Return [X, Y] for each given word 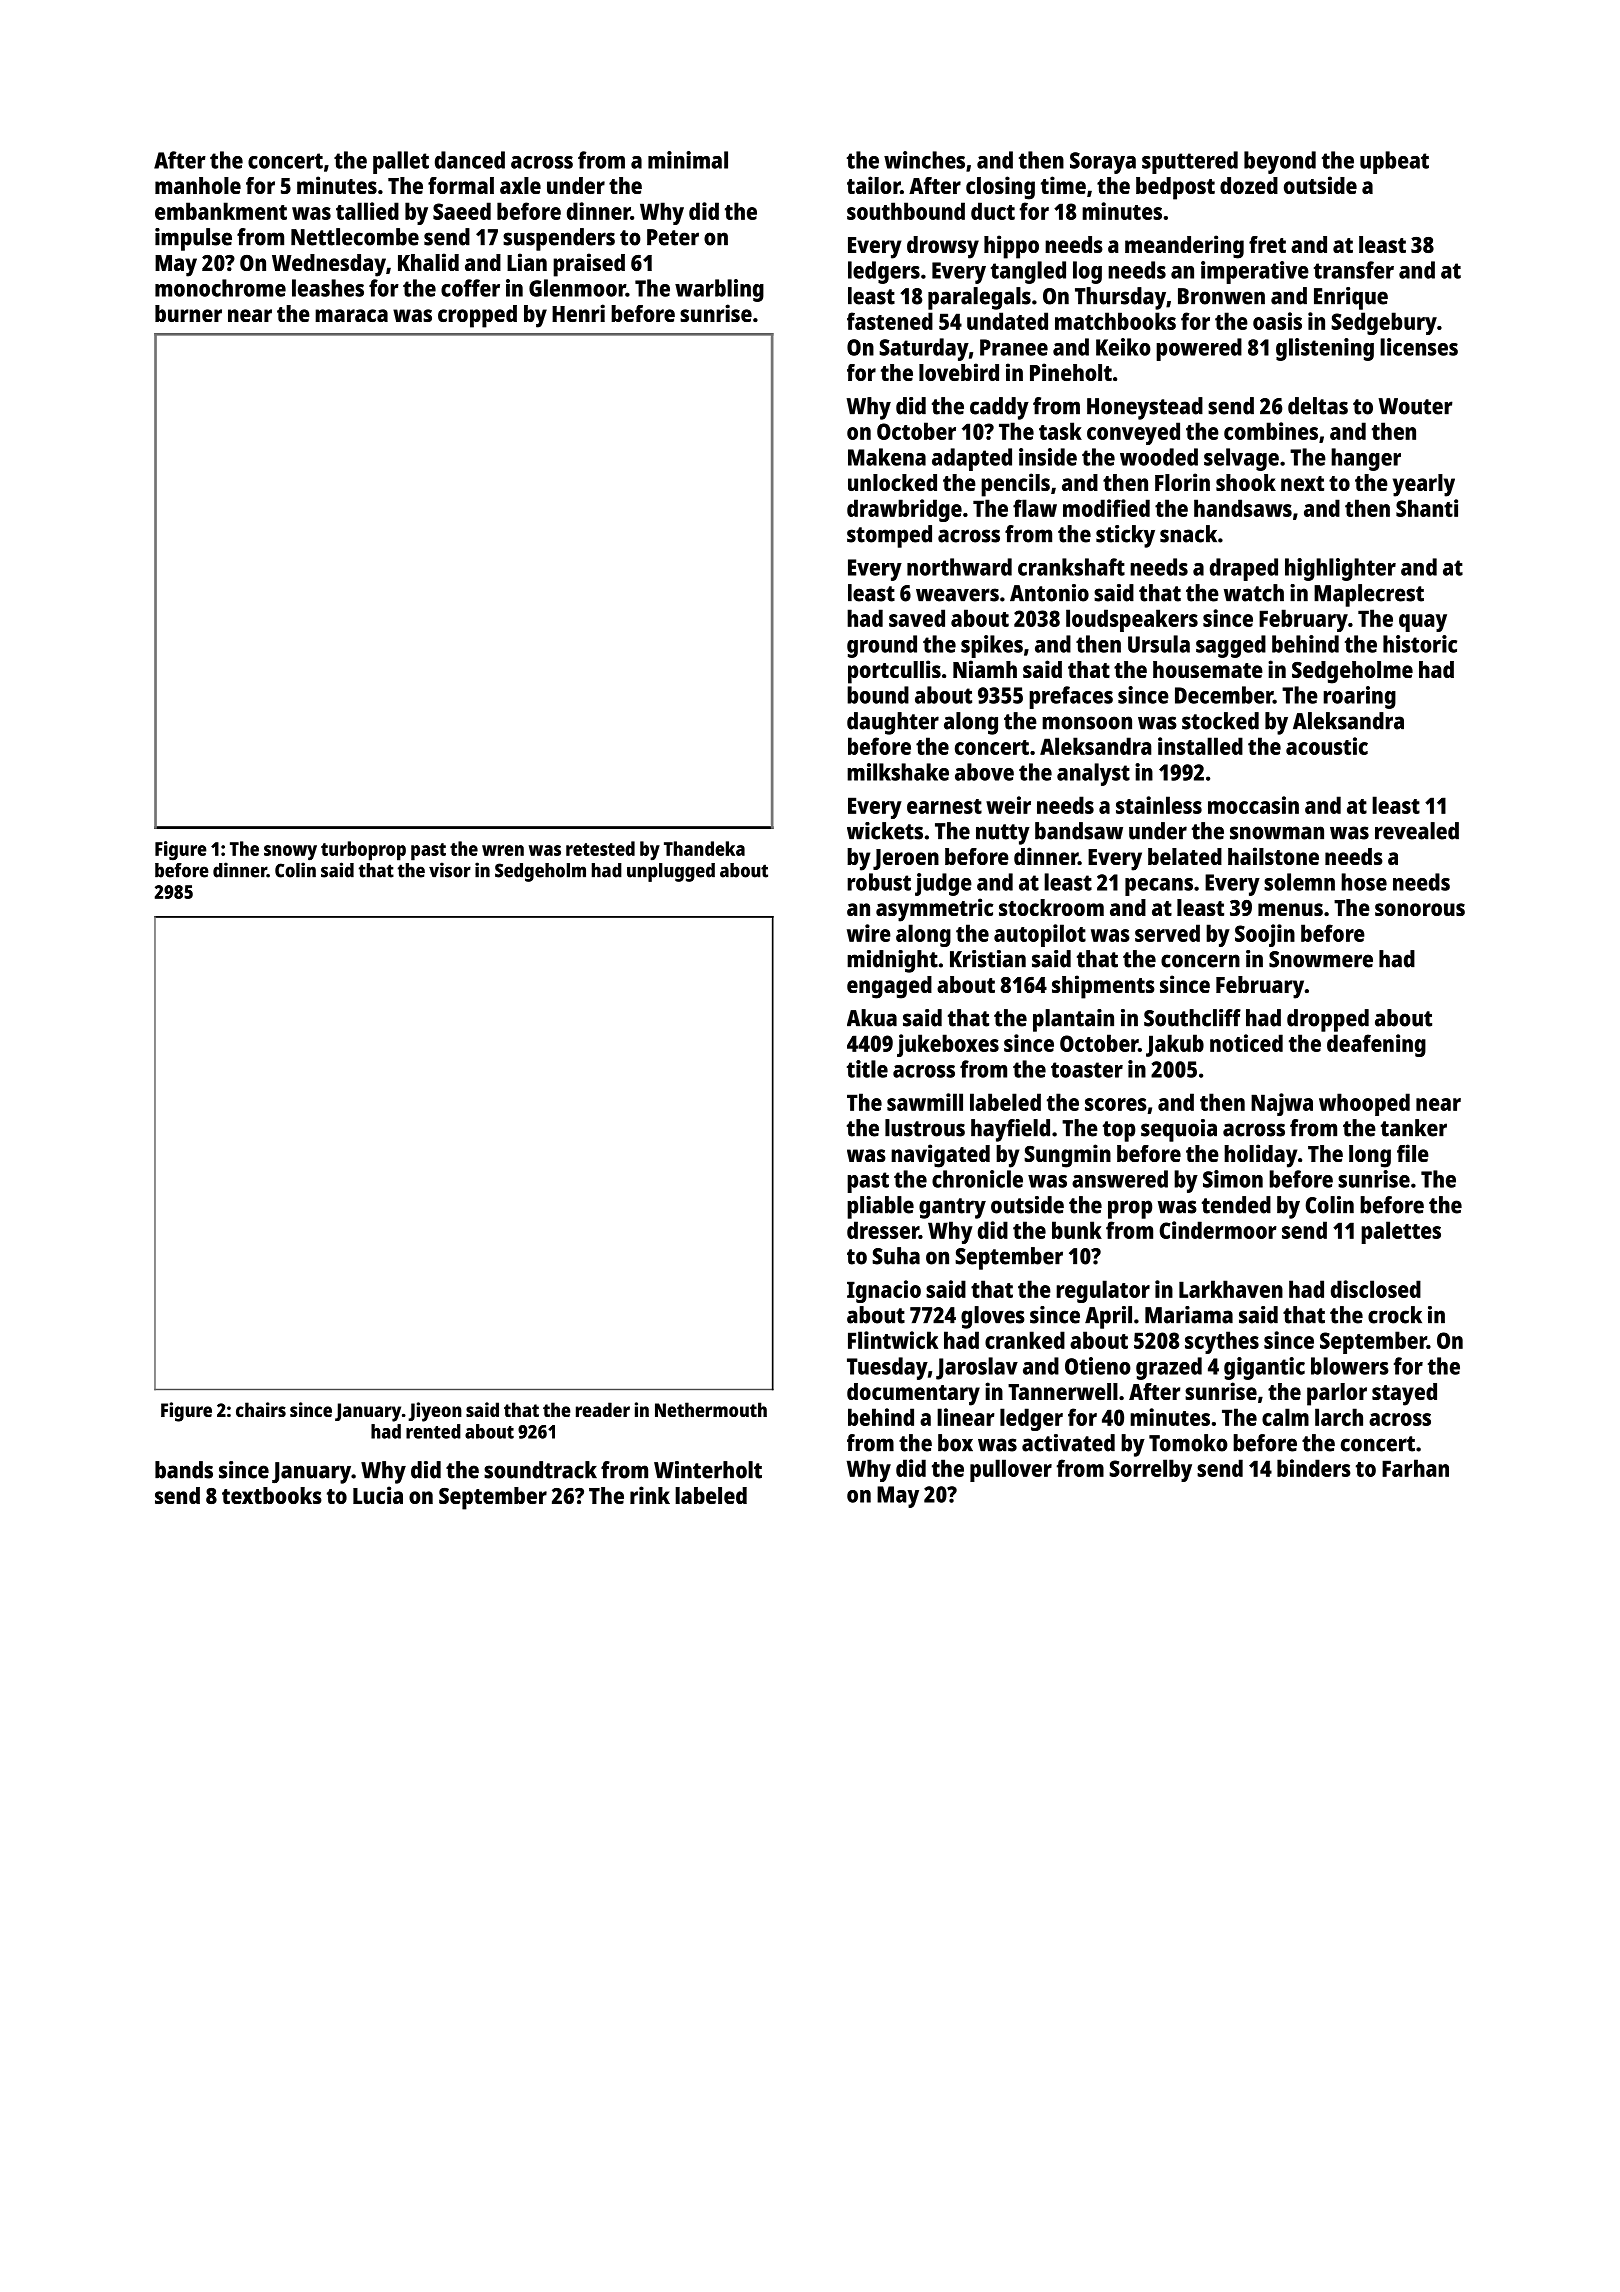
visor [450, 870]
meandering [1184, 247]
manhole [198, 185]
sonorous [1420, 909]
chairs [261, 1409]
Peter [673, 237]
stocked [1220, 721]
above [984, 772]
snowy [290, 853]
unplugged [671, 872]
